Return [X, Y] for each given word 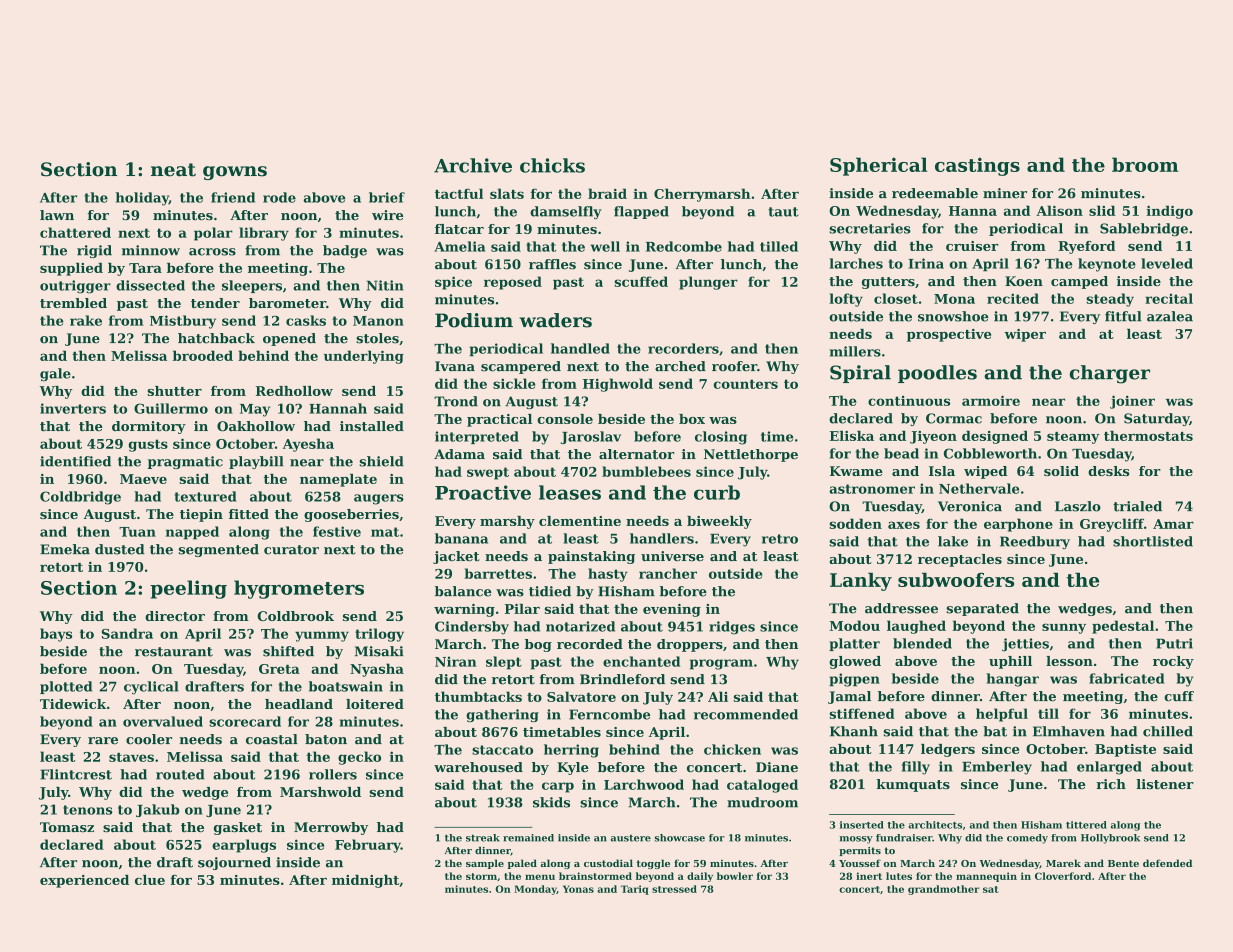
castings [977, 166]
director [175, 616]
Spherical [878, 166]
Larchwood [644, 784]
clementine [580, 521]
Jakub [157, 810]
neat [173, 170]
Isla [942, 471]
